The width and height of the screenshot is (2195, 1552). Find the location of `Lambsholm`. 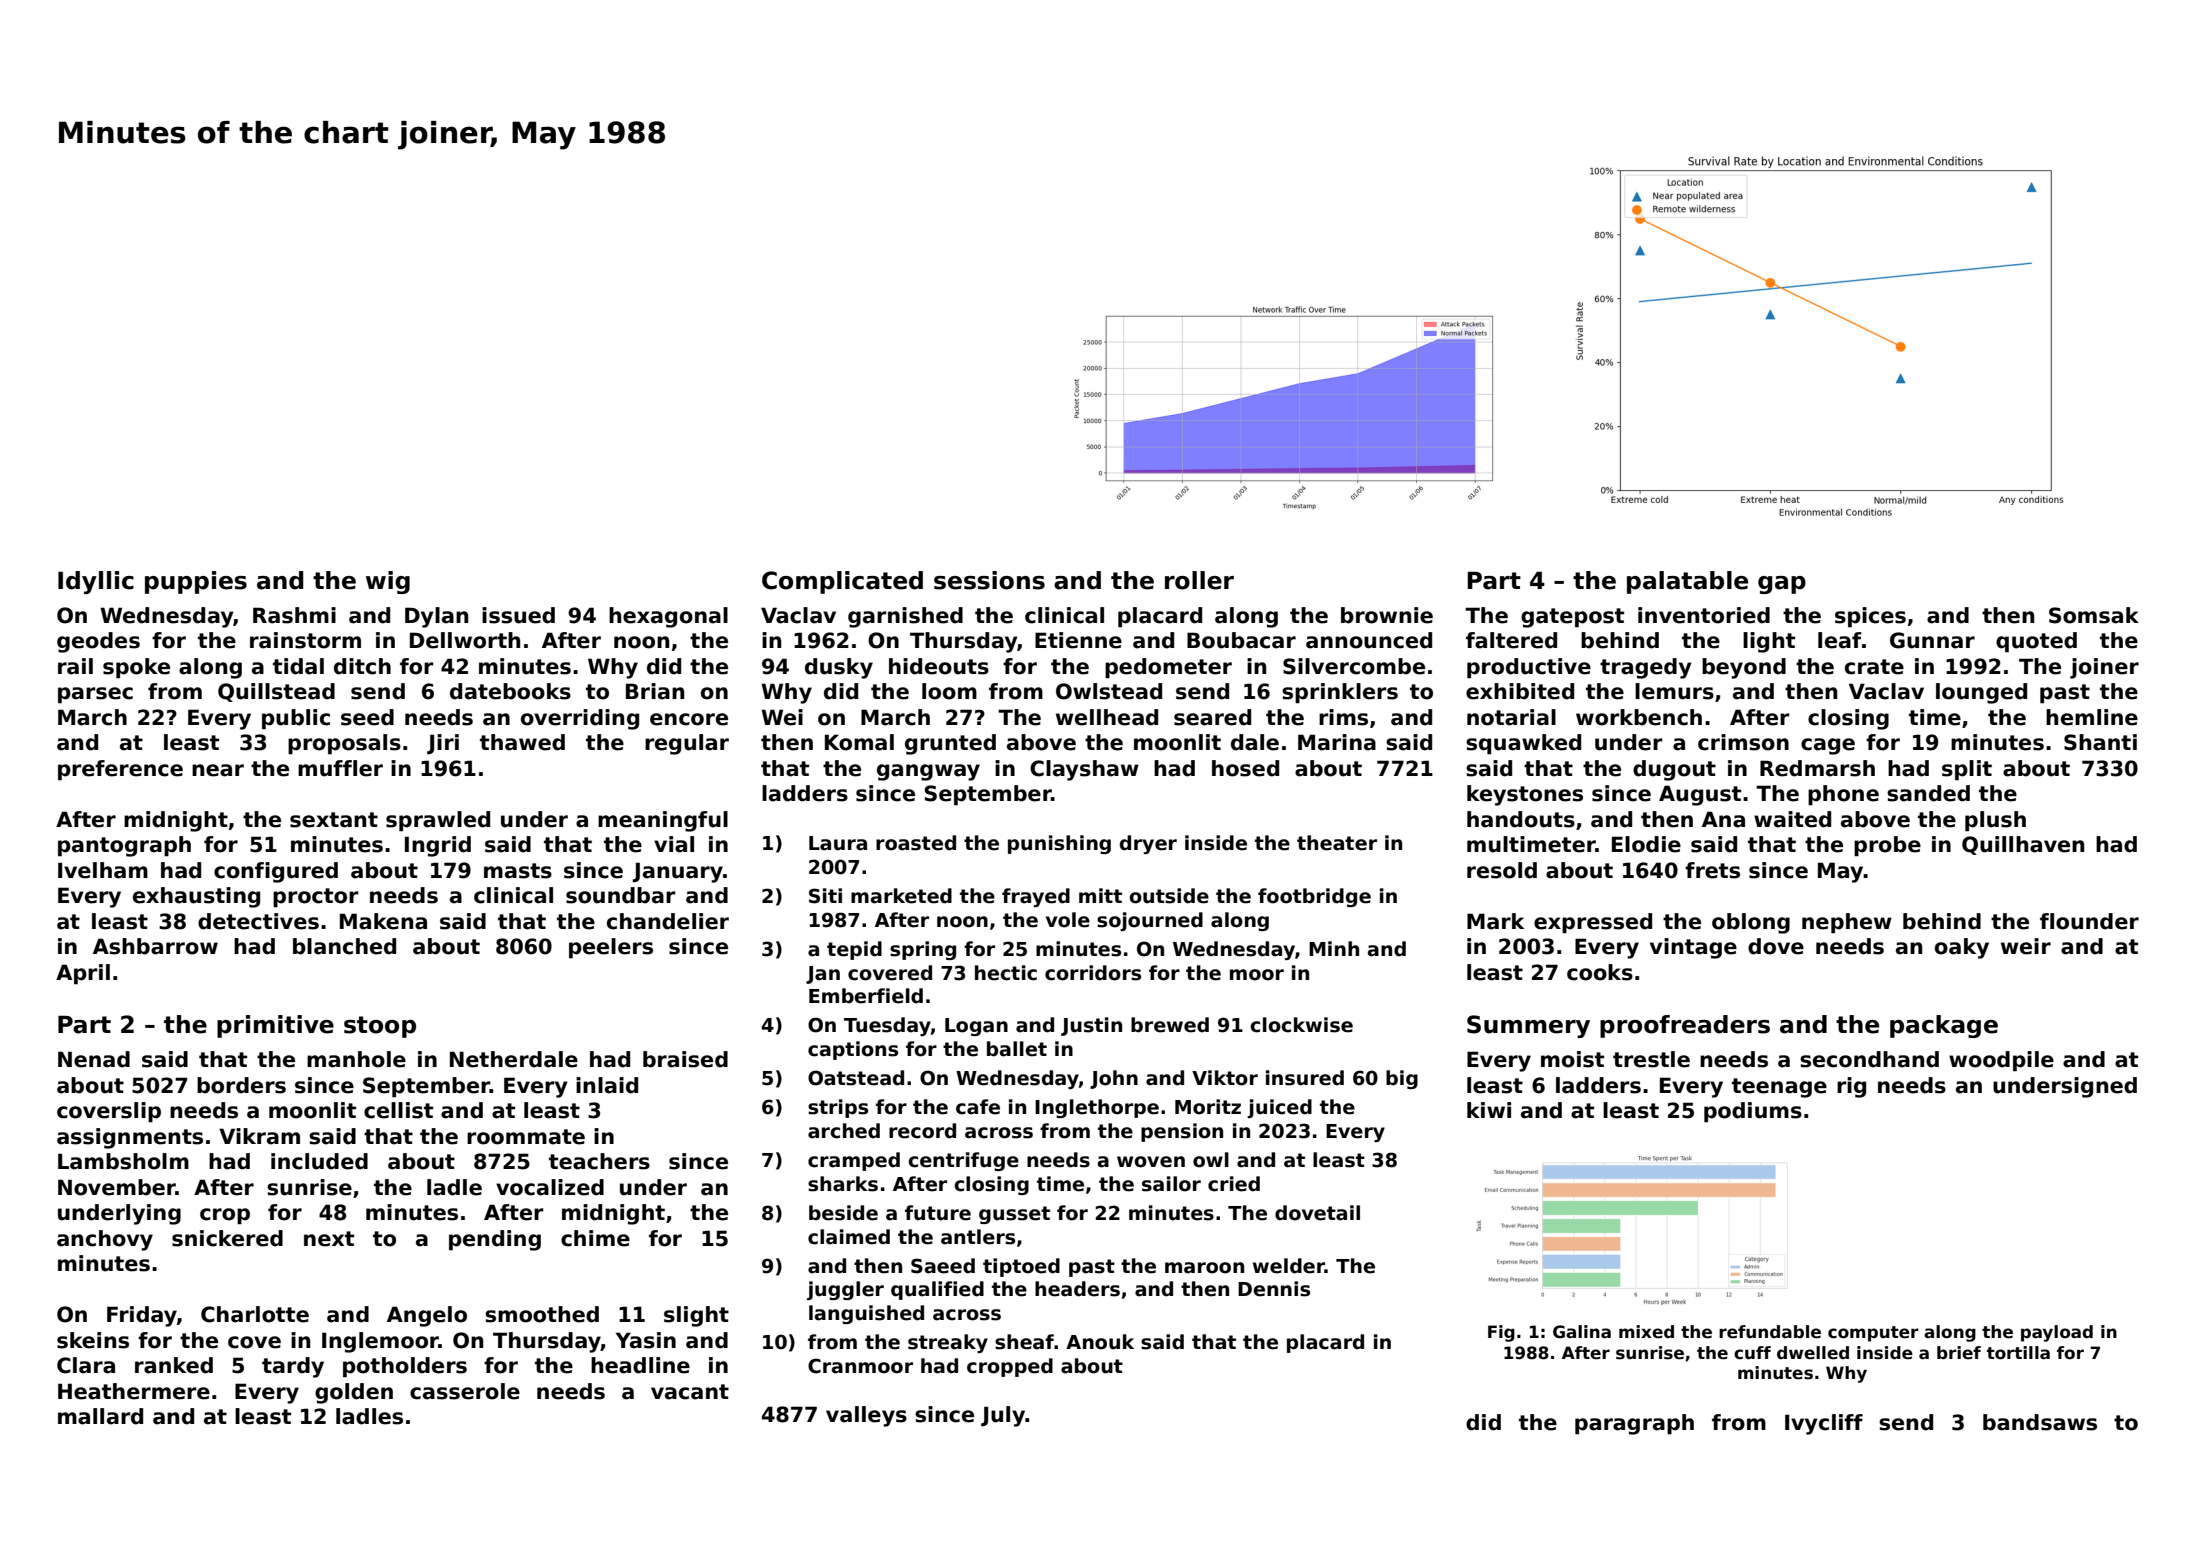

Lambsholm is located at coordinates (123, 1161).
